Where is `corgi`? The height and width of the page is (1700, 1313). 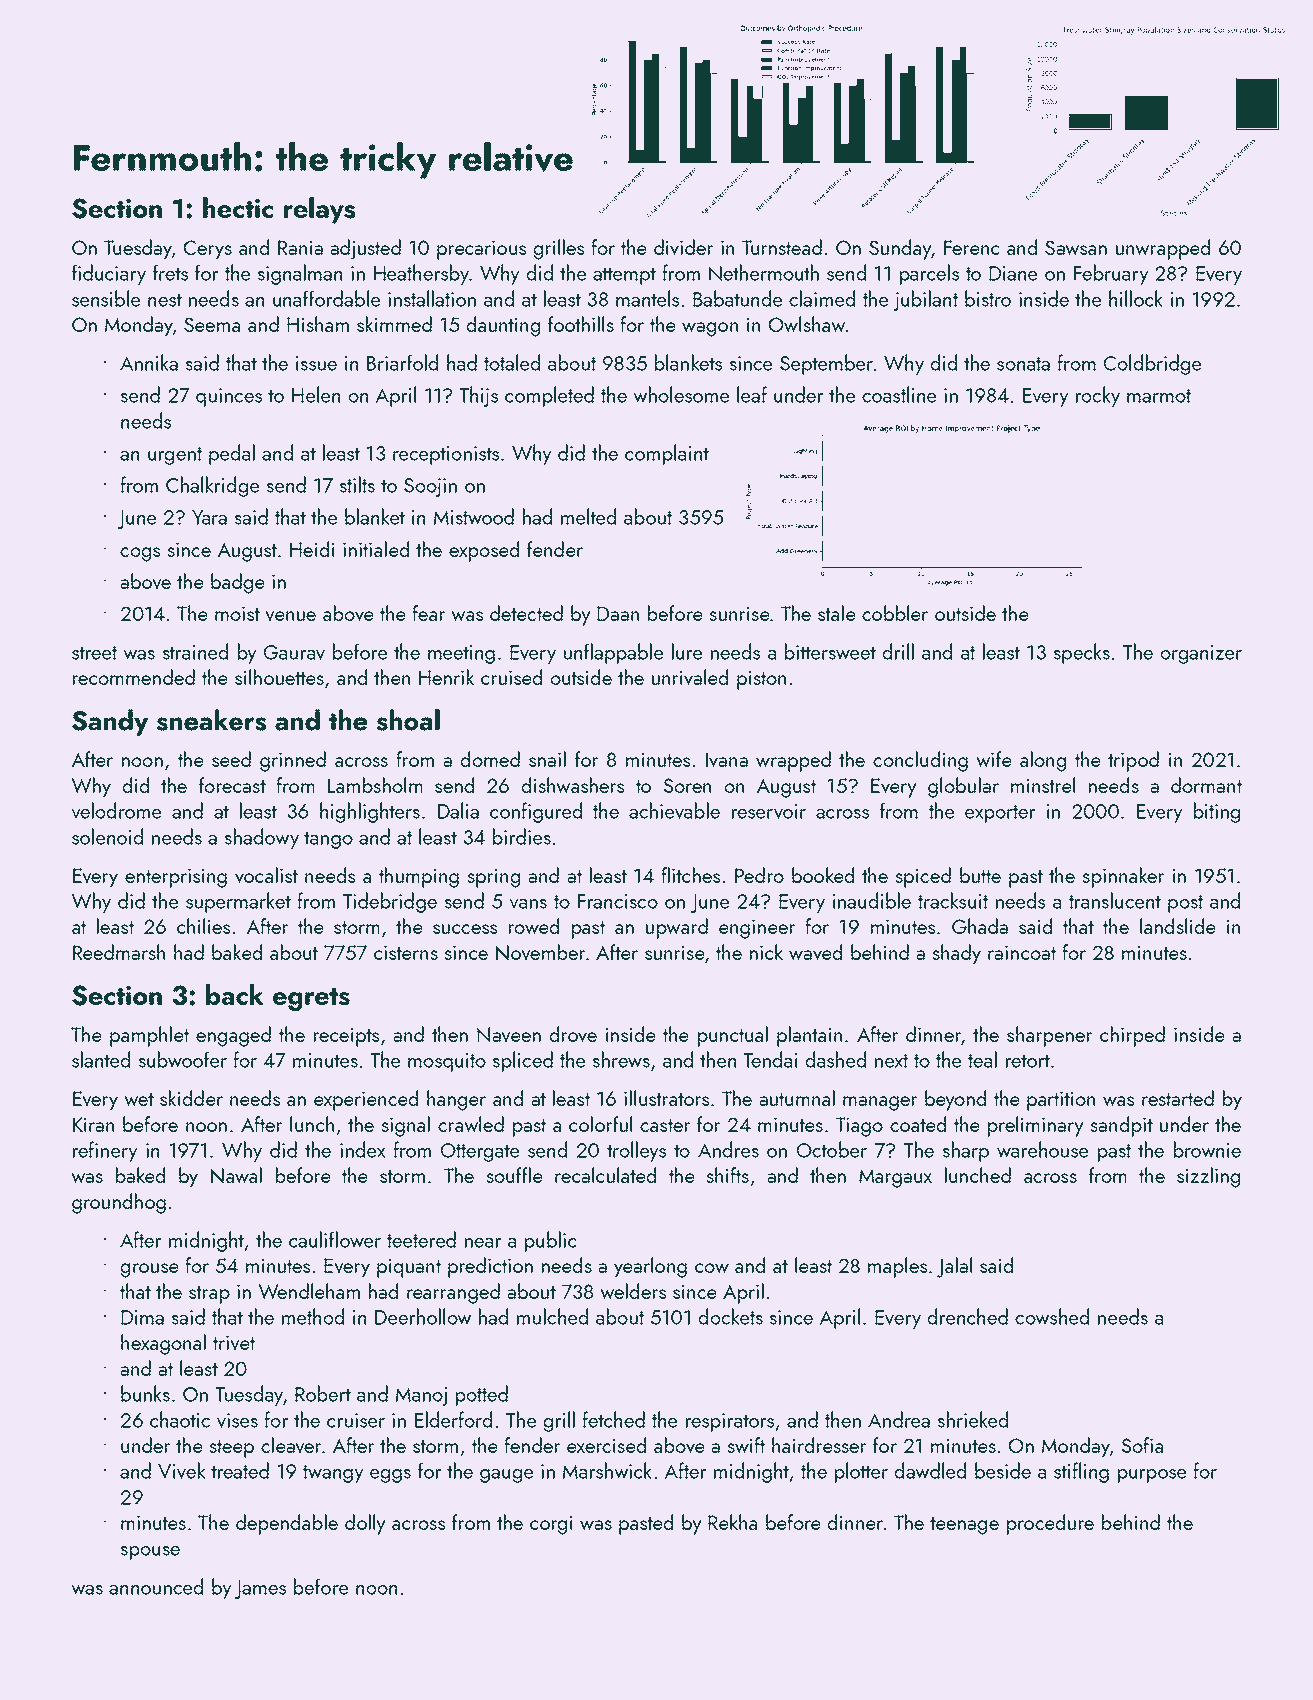
corgi is located at coordinates (551, 1525).
